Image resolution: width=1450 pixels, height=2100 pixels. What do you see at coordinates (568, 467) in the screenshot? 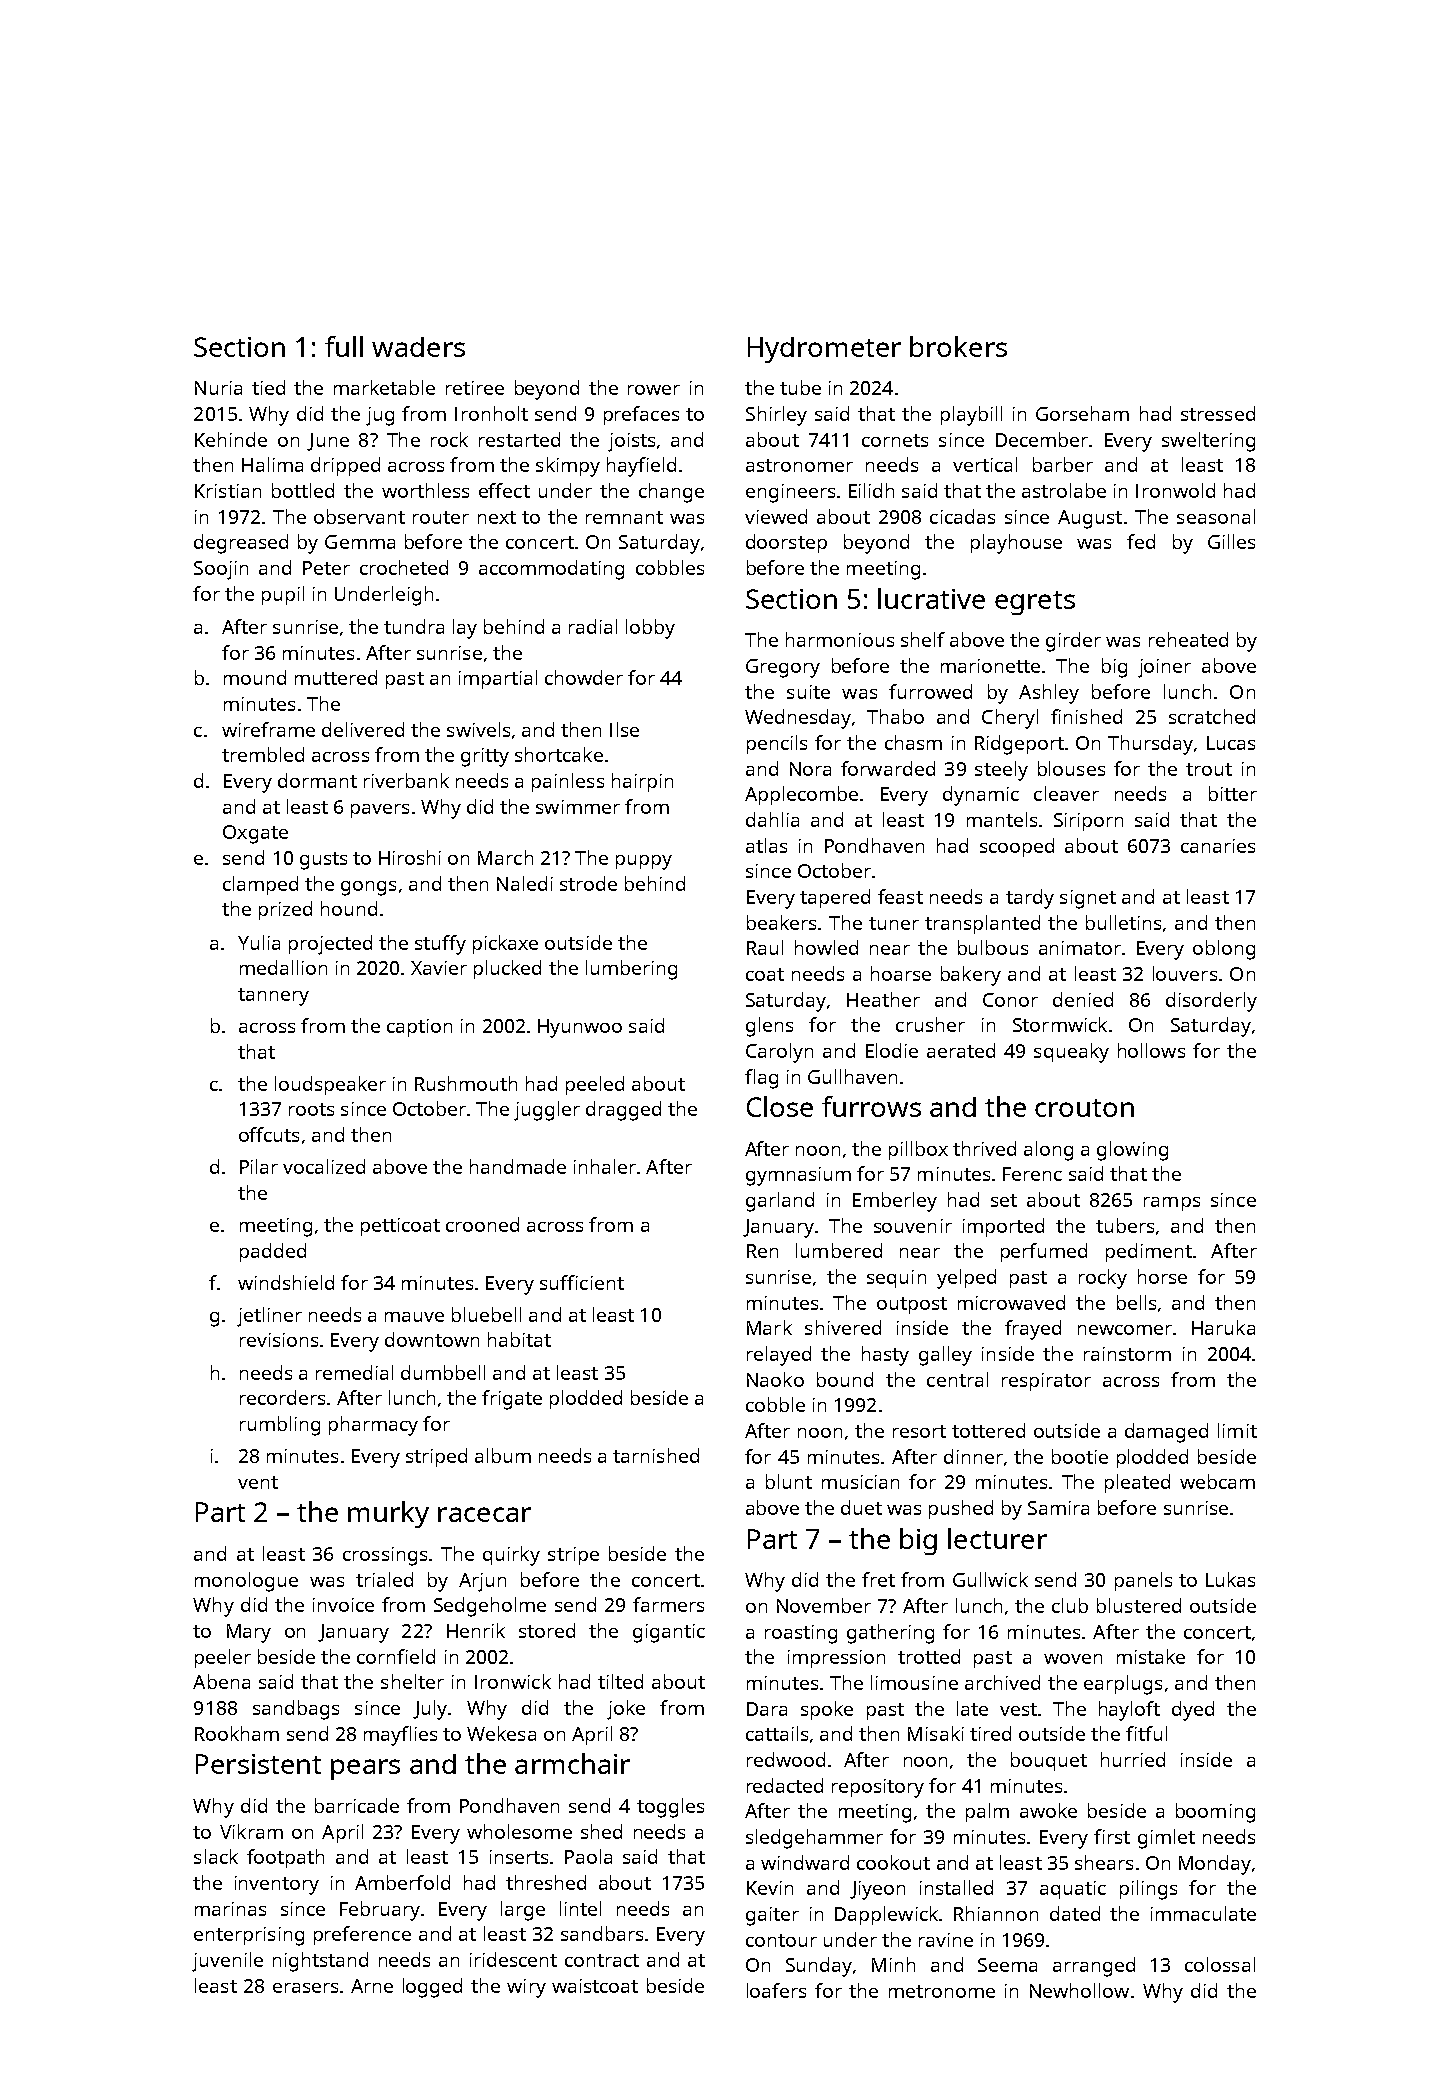
I see `skimpy` at bounding box center [568, 467].
